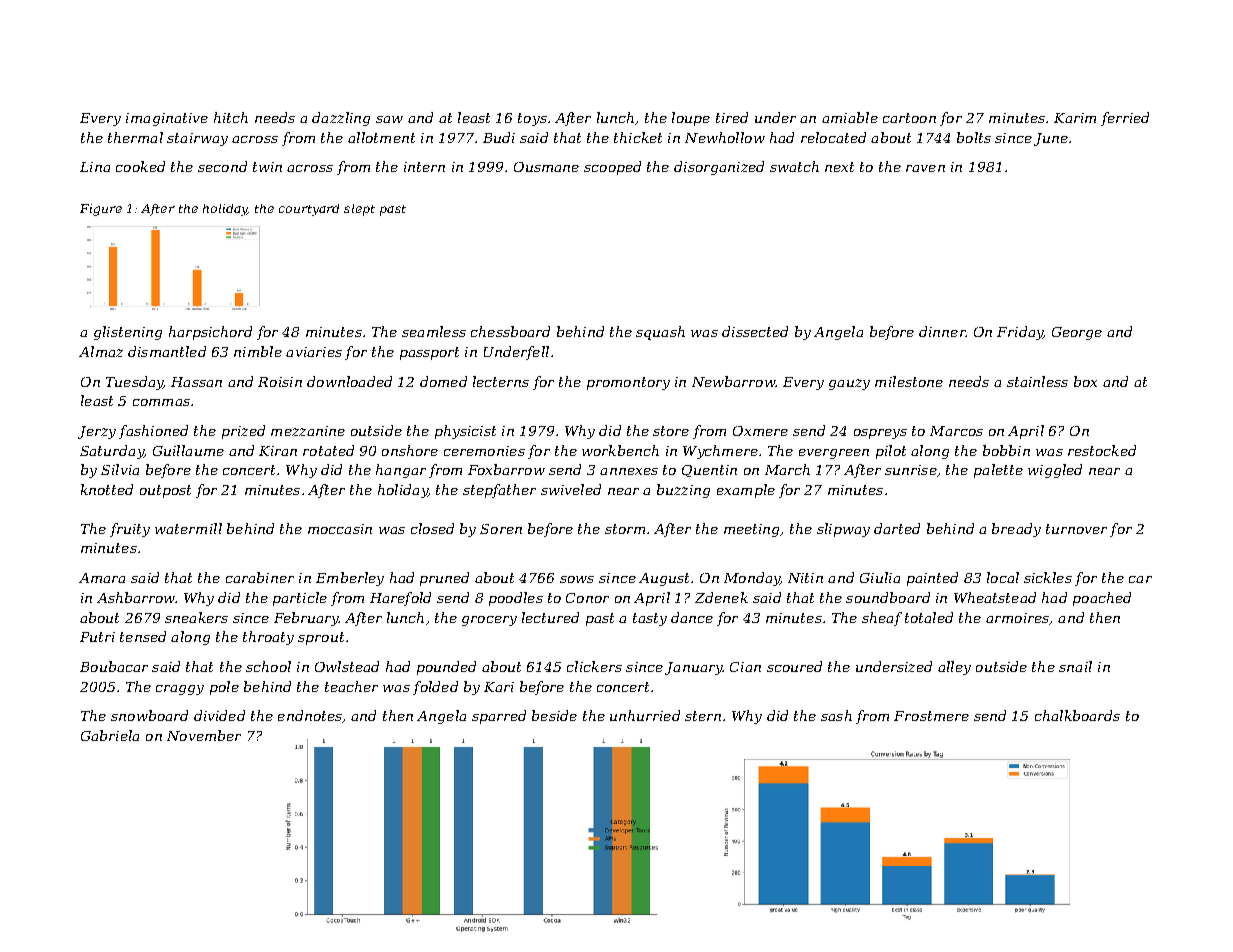  Describe the element at coordinates (1006, 450) in the page. I see `bobbin` at that location.
